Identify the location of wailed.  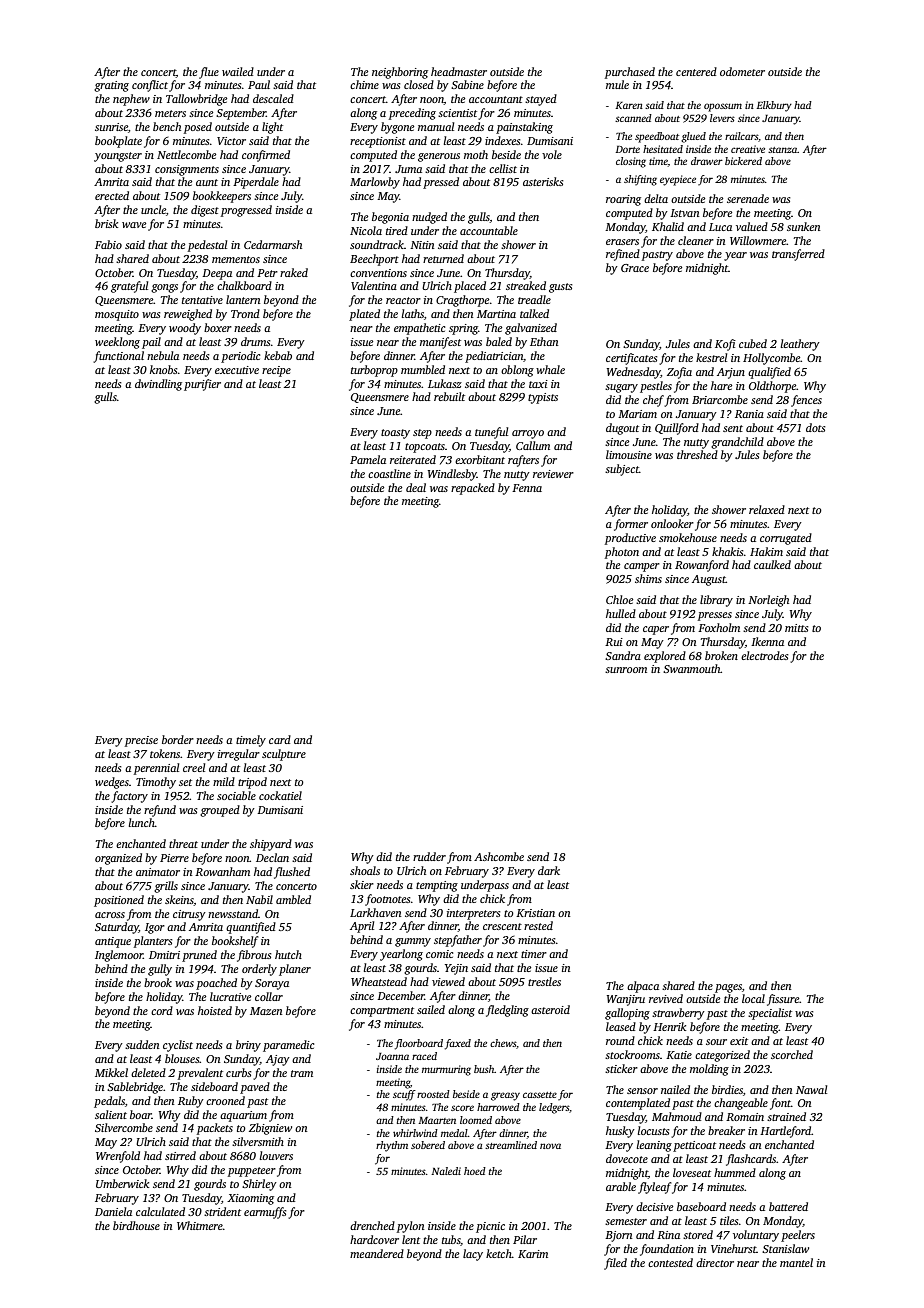
(238, 71).
